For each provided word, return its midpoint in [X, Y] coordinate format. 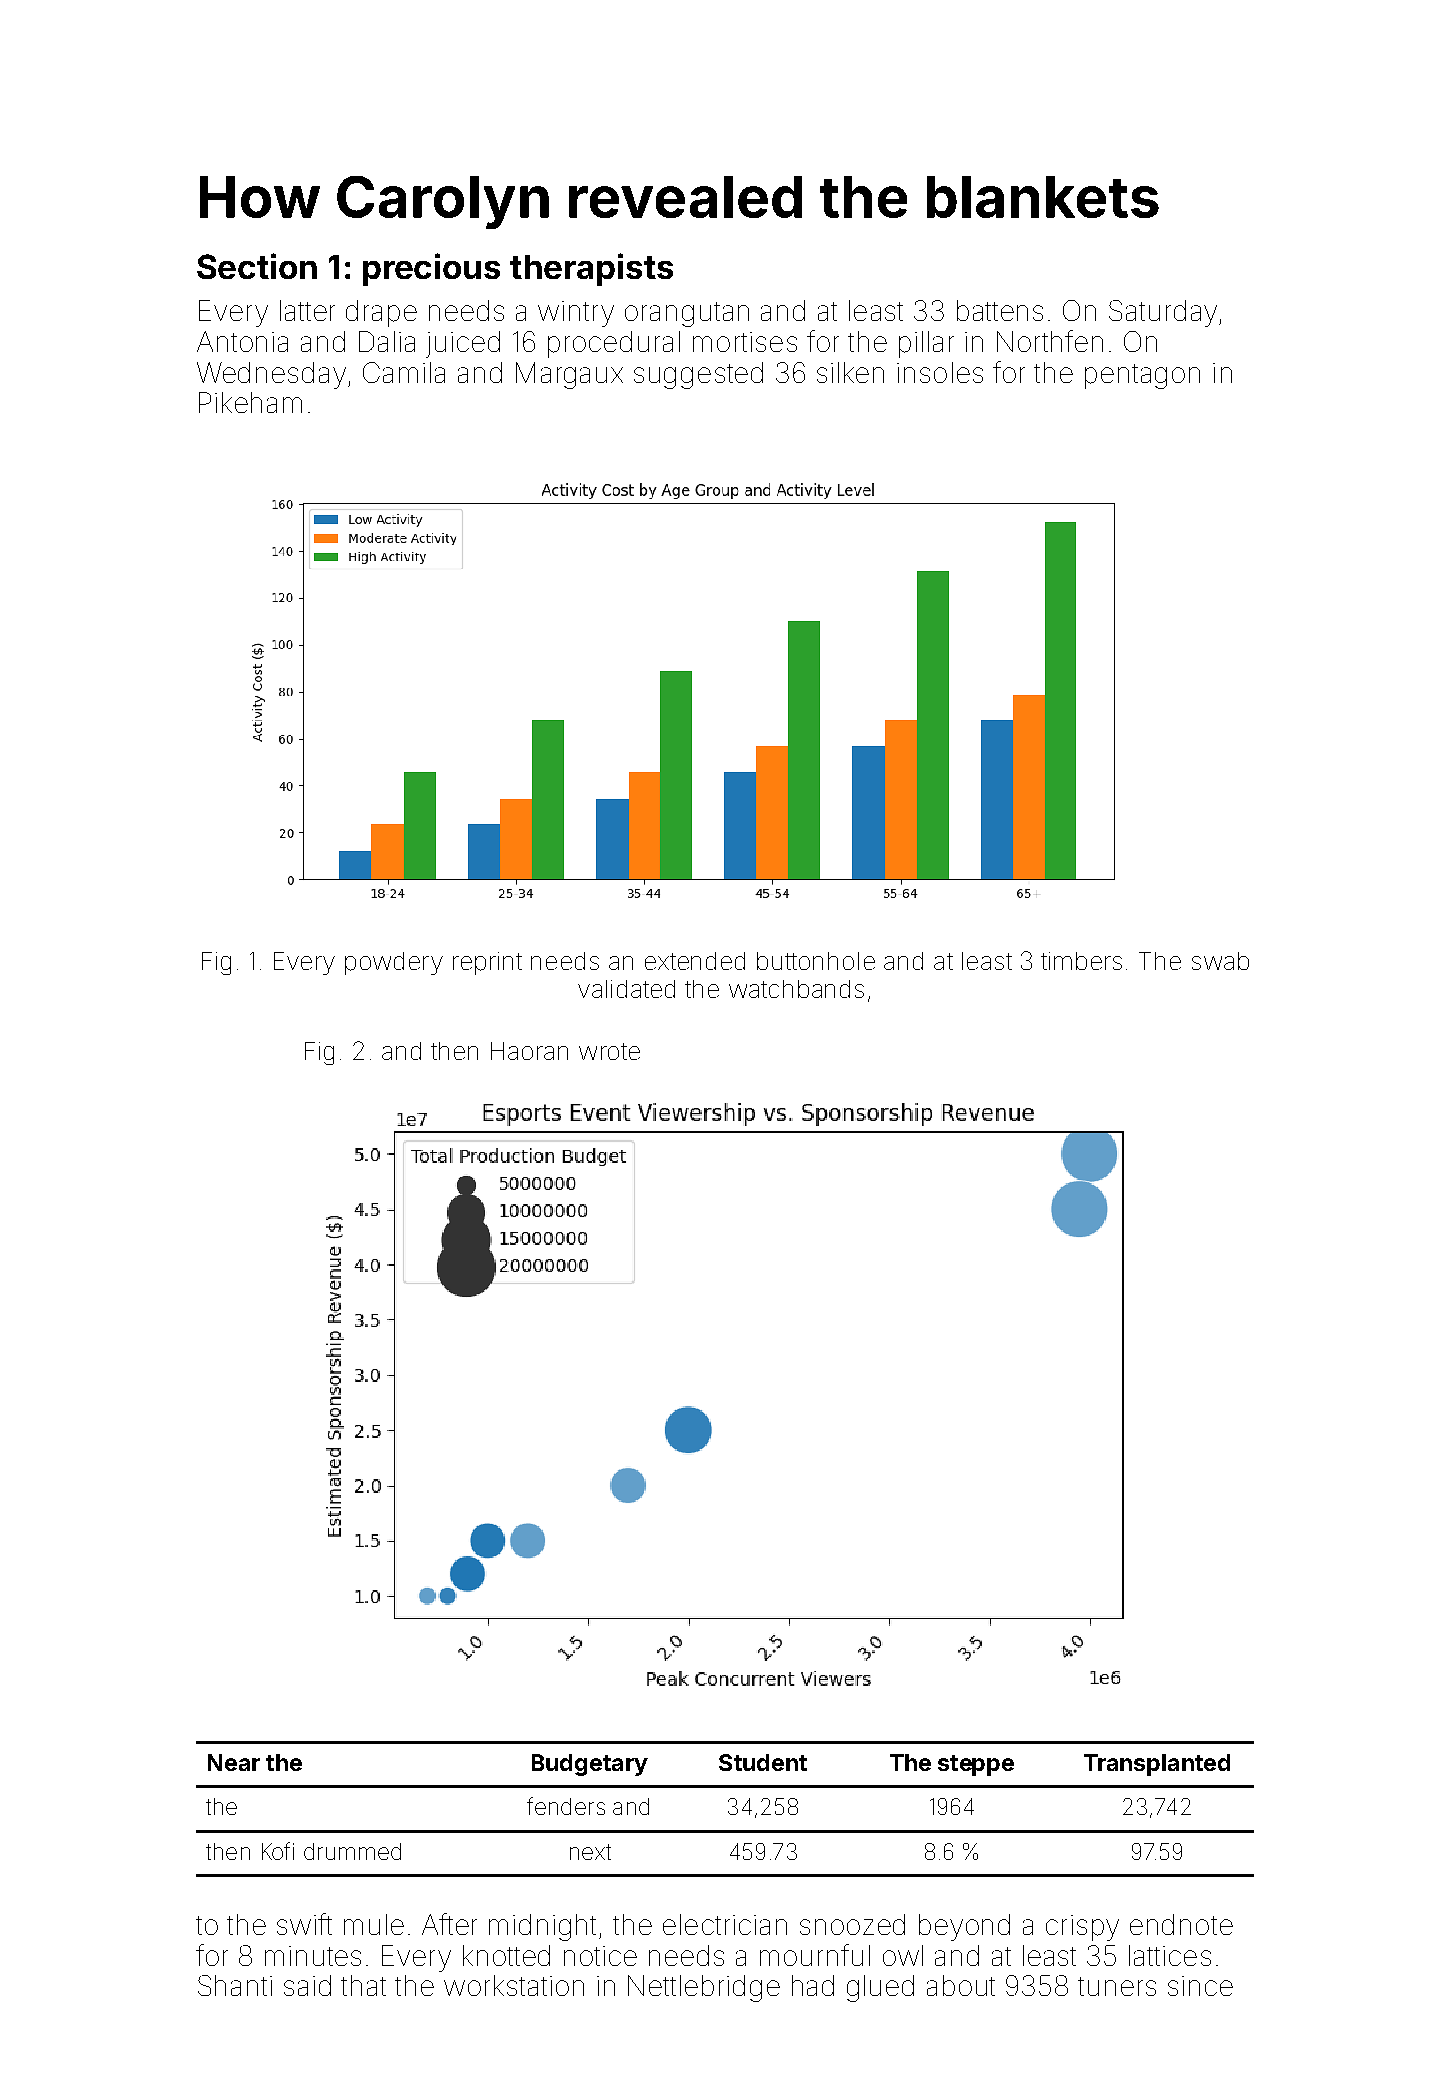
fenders [566, 1806]
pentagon [1142, 376]
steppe [976, 1765]
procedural [614, 344]
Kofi [278, 1851]
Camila [404, 372]
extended [695, 961]
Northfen [1050, 341]
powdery [394, 963]
